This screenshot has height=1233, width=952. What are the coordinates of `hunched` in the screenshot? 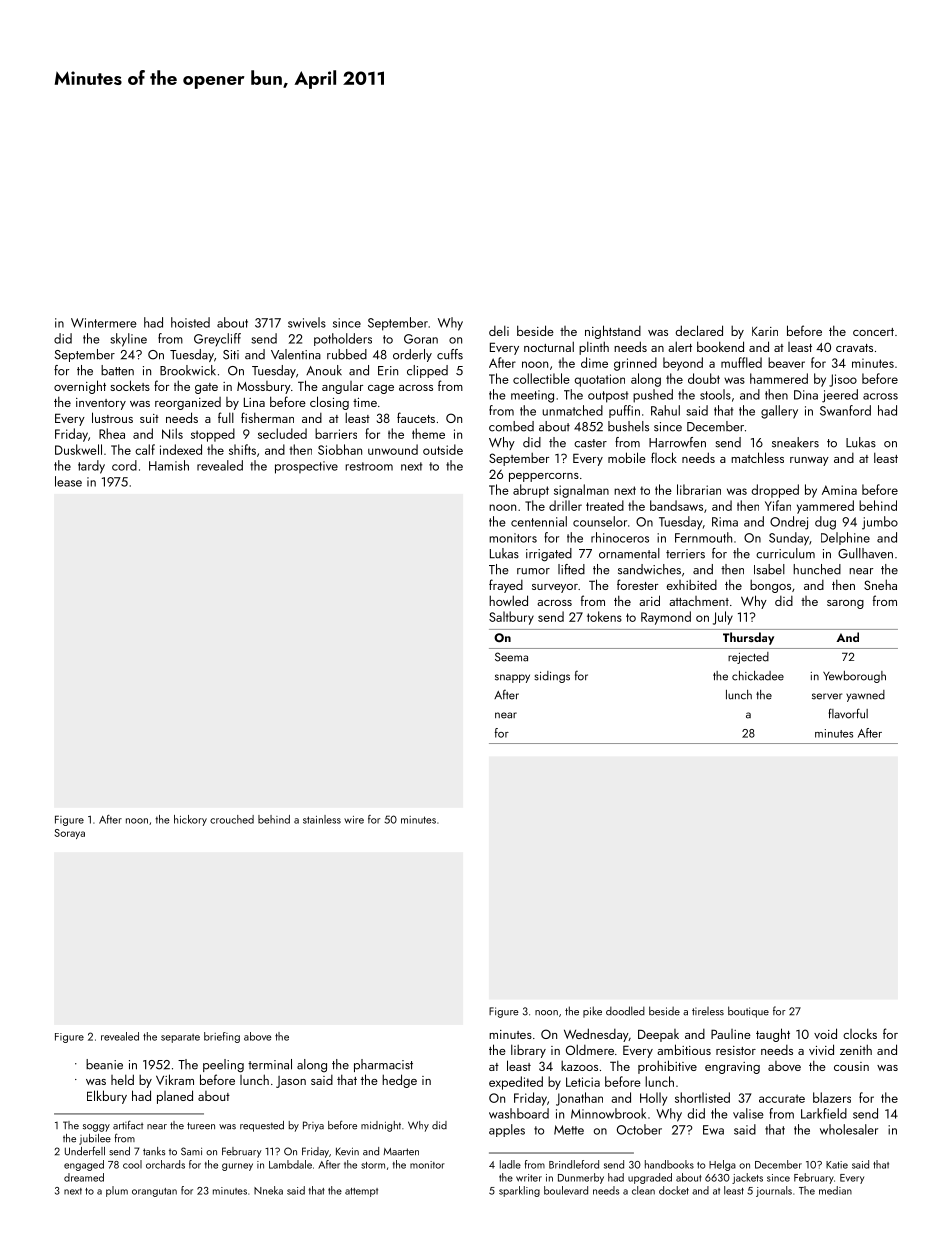 It's located at (817, 569).
